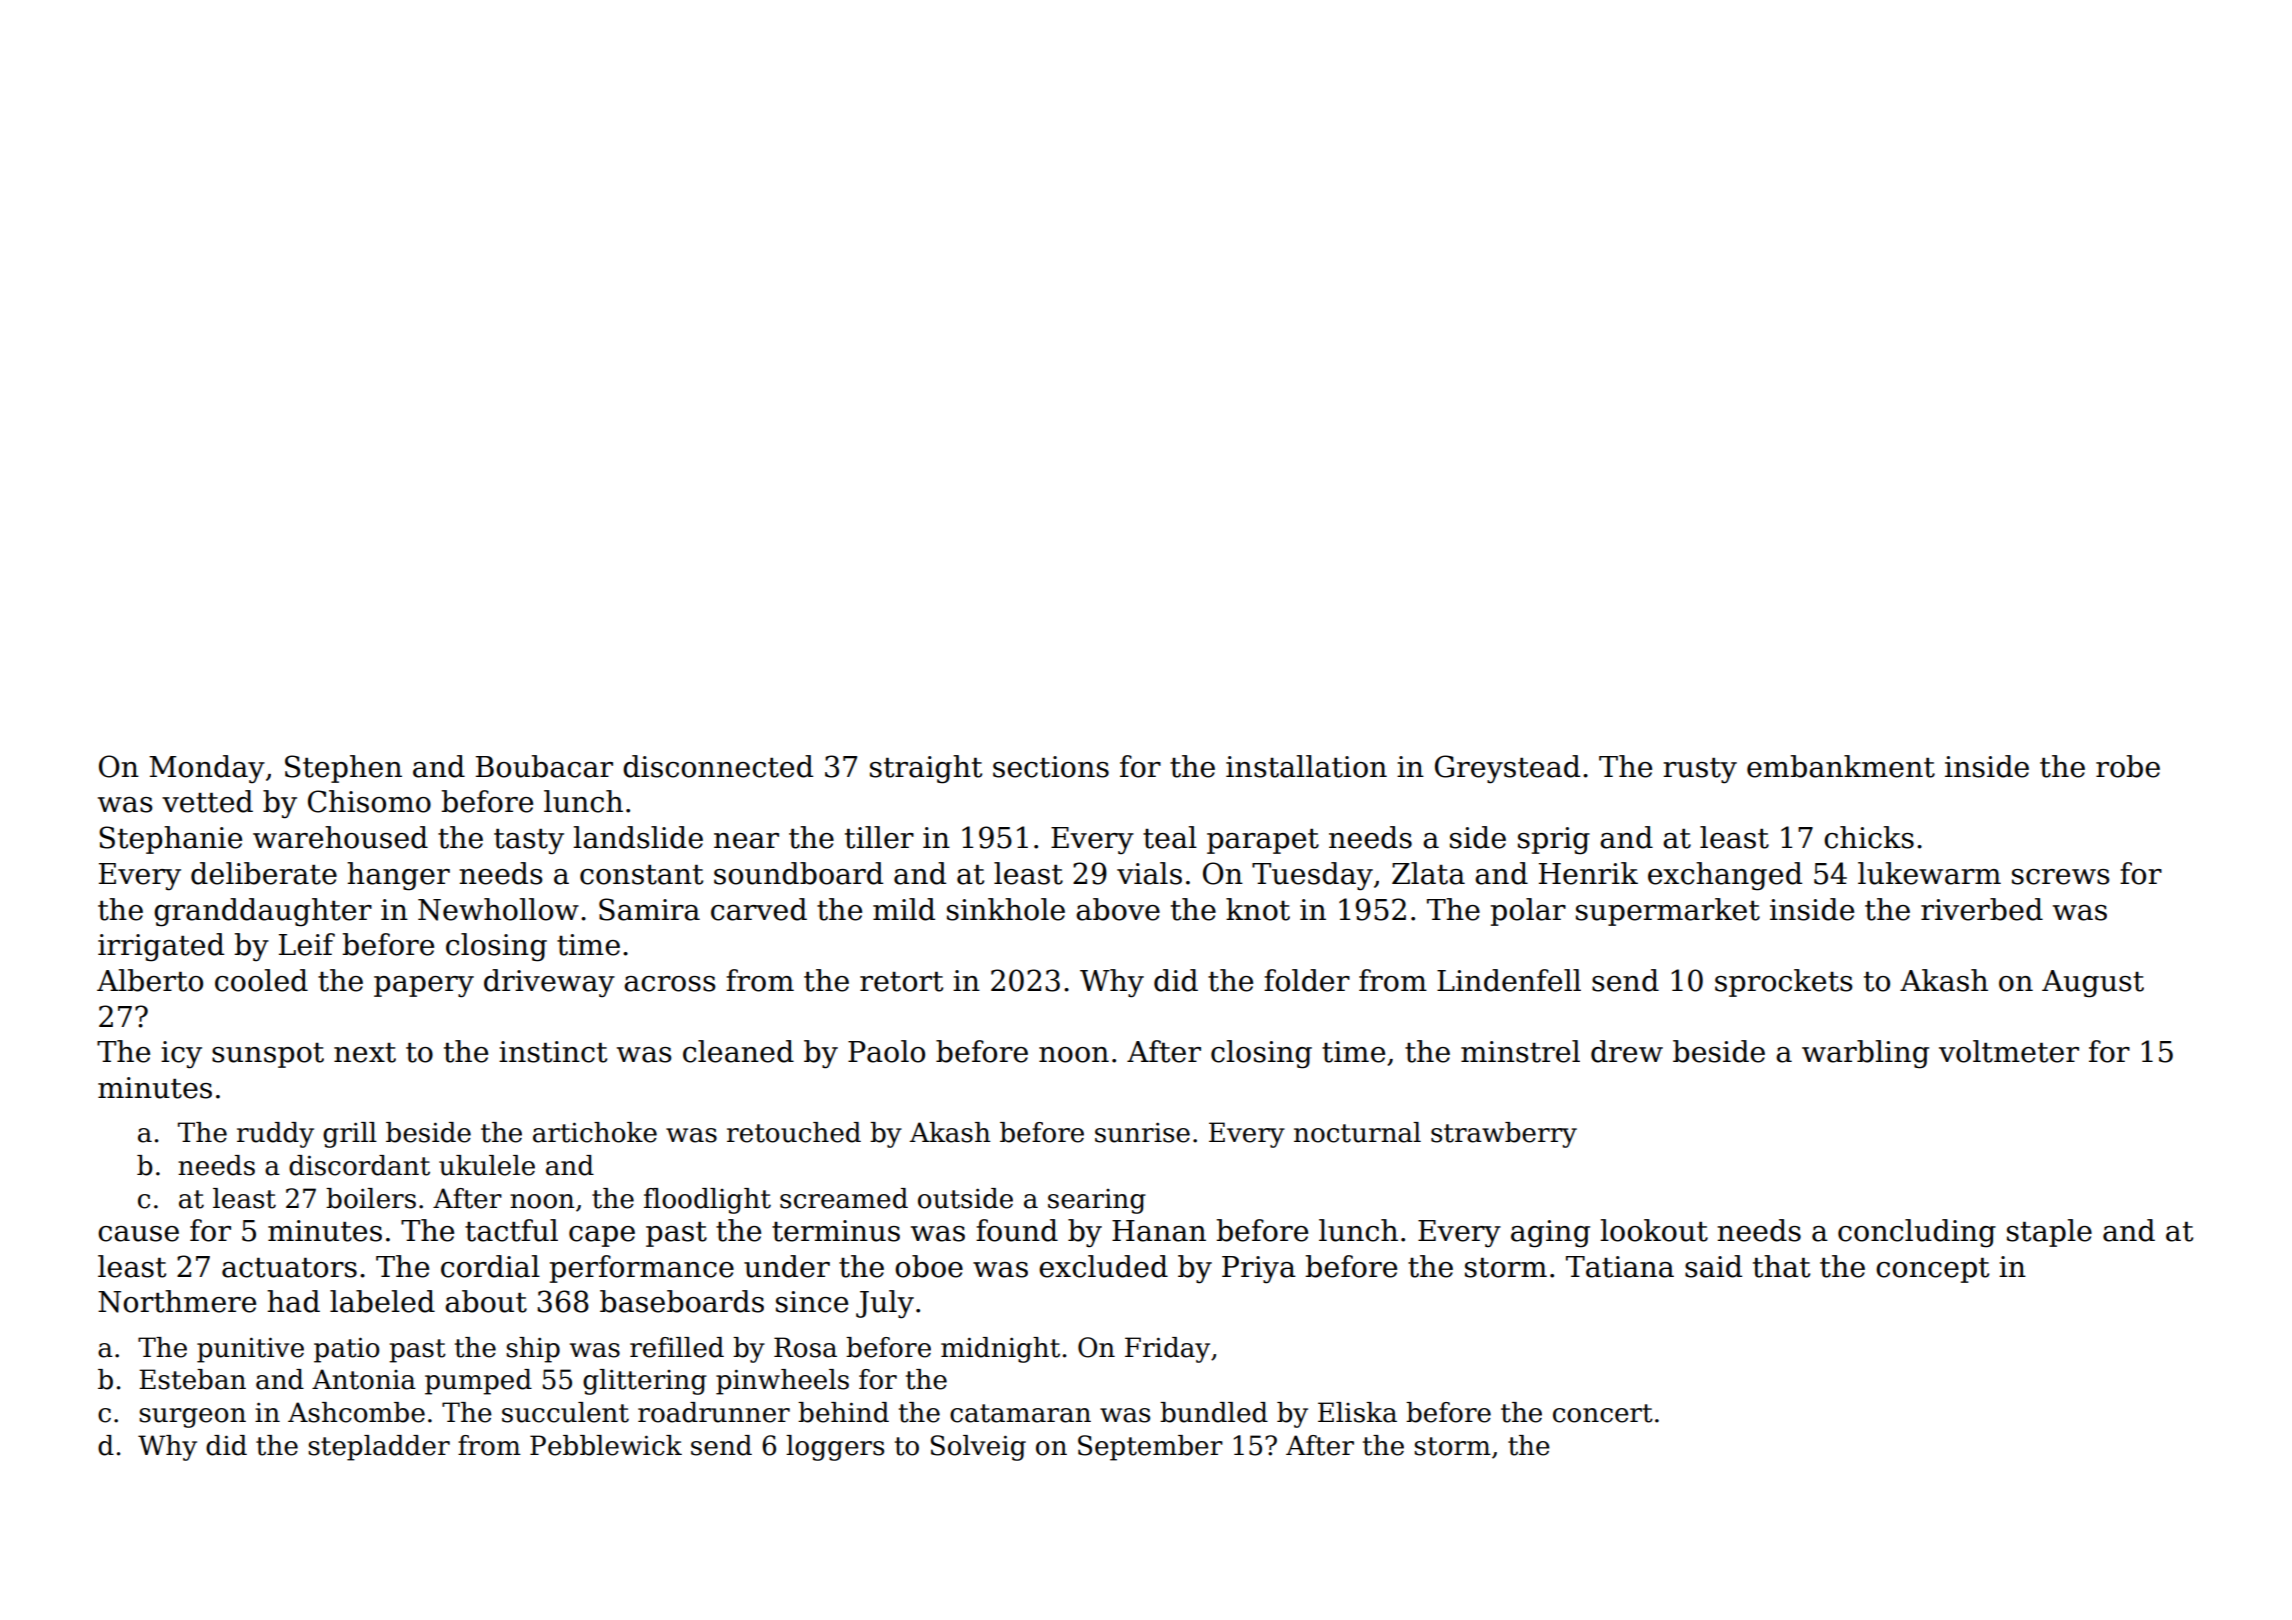 Image resolution: width=2292 pixels, height=1620 pixels. Describe the element at coordinates (1929, 873) in the document. I see `lukewarm` at that location.
